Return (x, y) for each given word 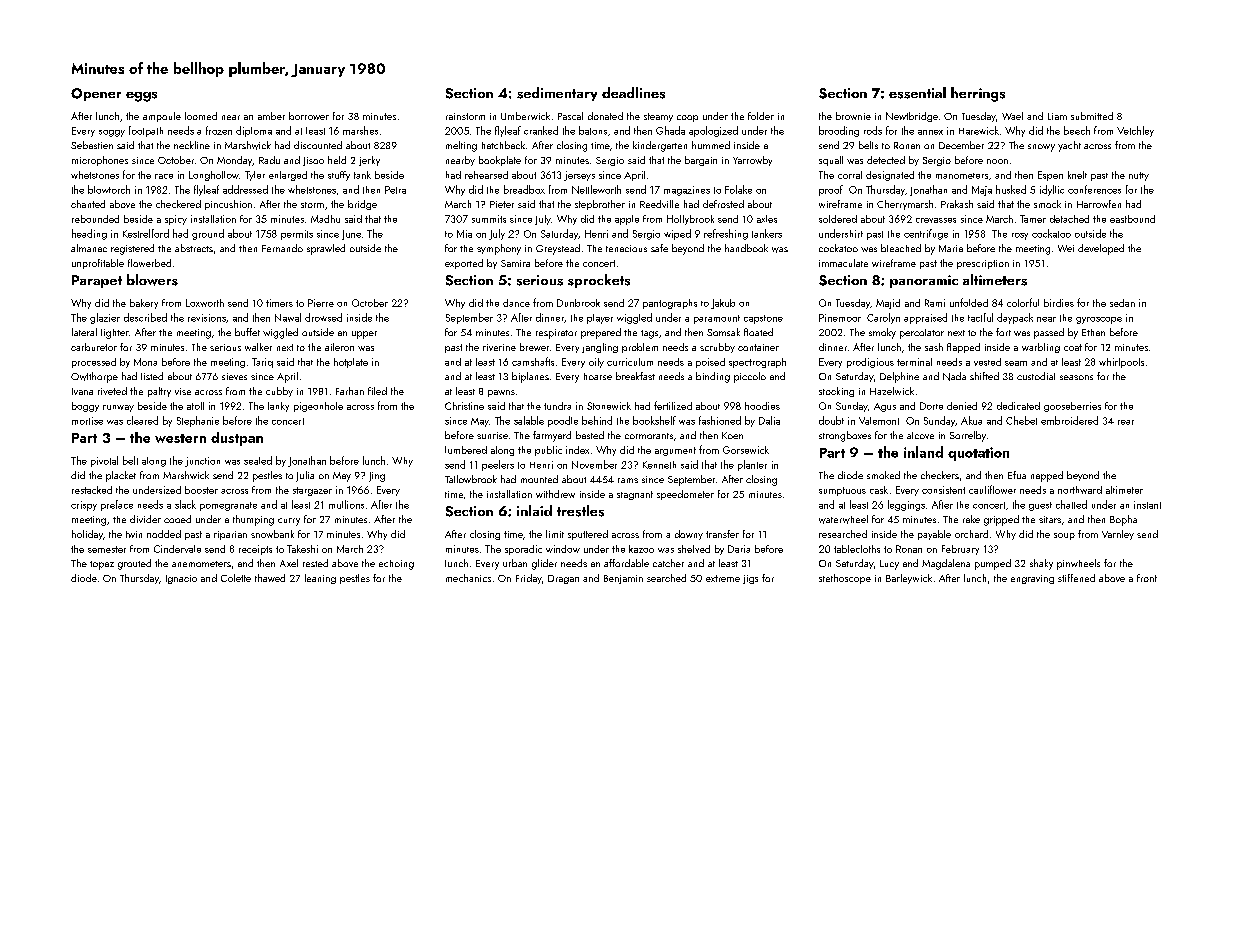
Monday (234, 161)
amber (271, 116)
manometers (962, 176)
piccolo (750, 377)
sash (934, 347)
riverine (499, 347)
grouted (134, 564)
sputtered (588, 535)
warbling (1041, 348)
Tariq (262, 363)
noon (997, 161)
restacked (92, 490)
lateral (84, 332)
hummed (711, 145)
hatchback (503, 145)
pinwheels (1078, 564)
